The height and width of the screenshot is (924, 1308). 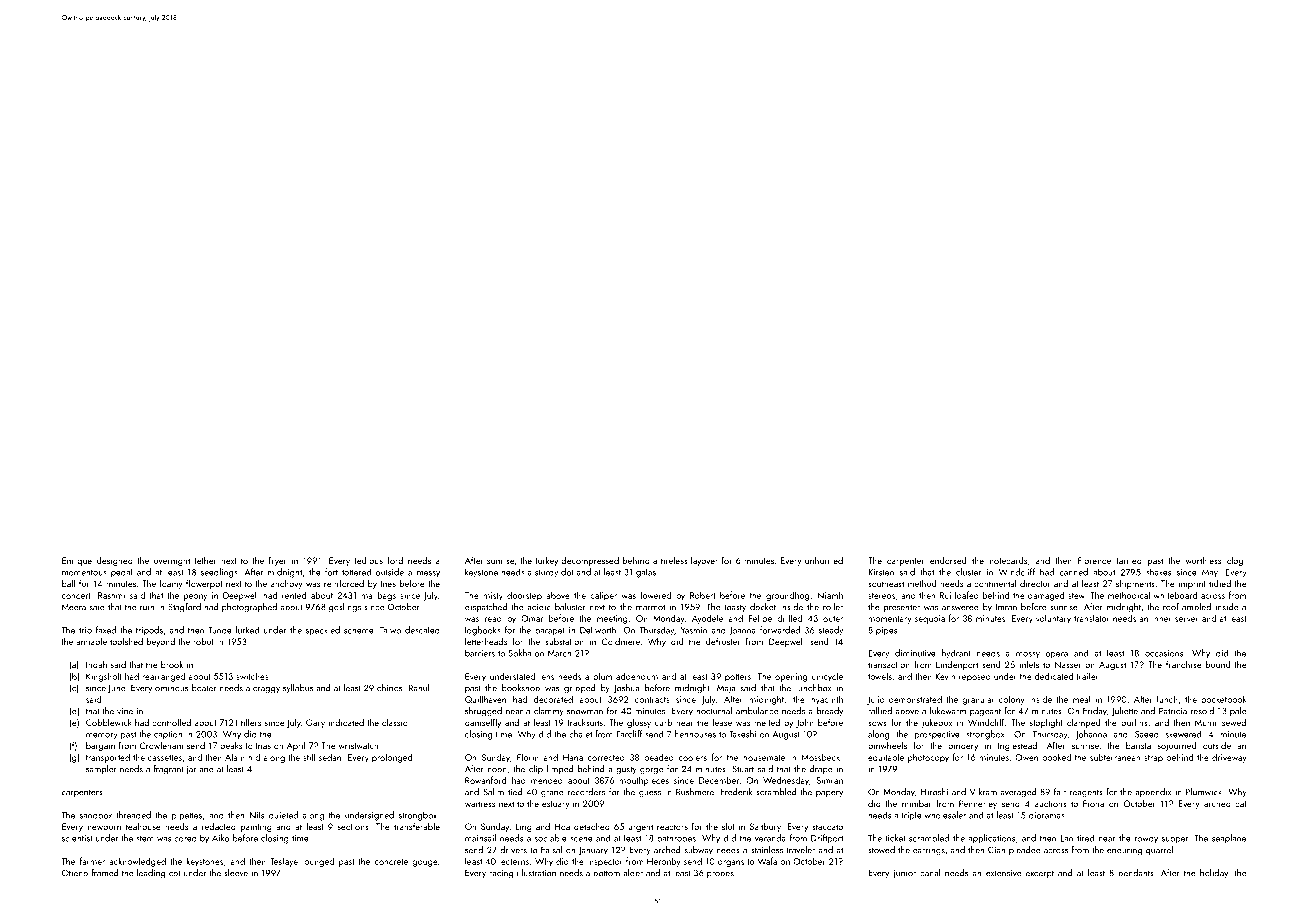 What do you see at coordinates (75, 873) in the screenshot?
I see `Otieno` at bounding box center [75, 873].
